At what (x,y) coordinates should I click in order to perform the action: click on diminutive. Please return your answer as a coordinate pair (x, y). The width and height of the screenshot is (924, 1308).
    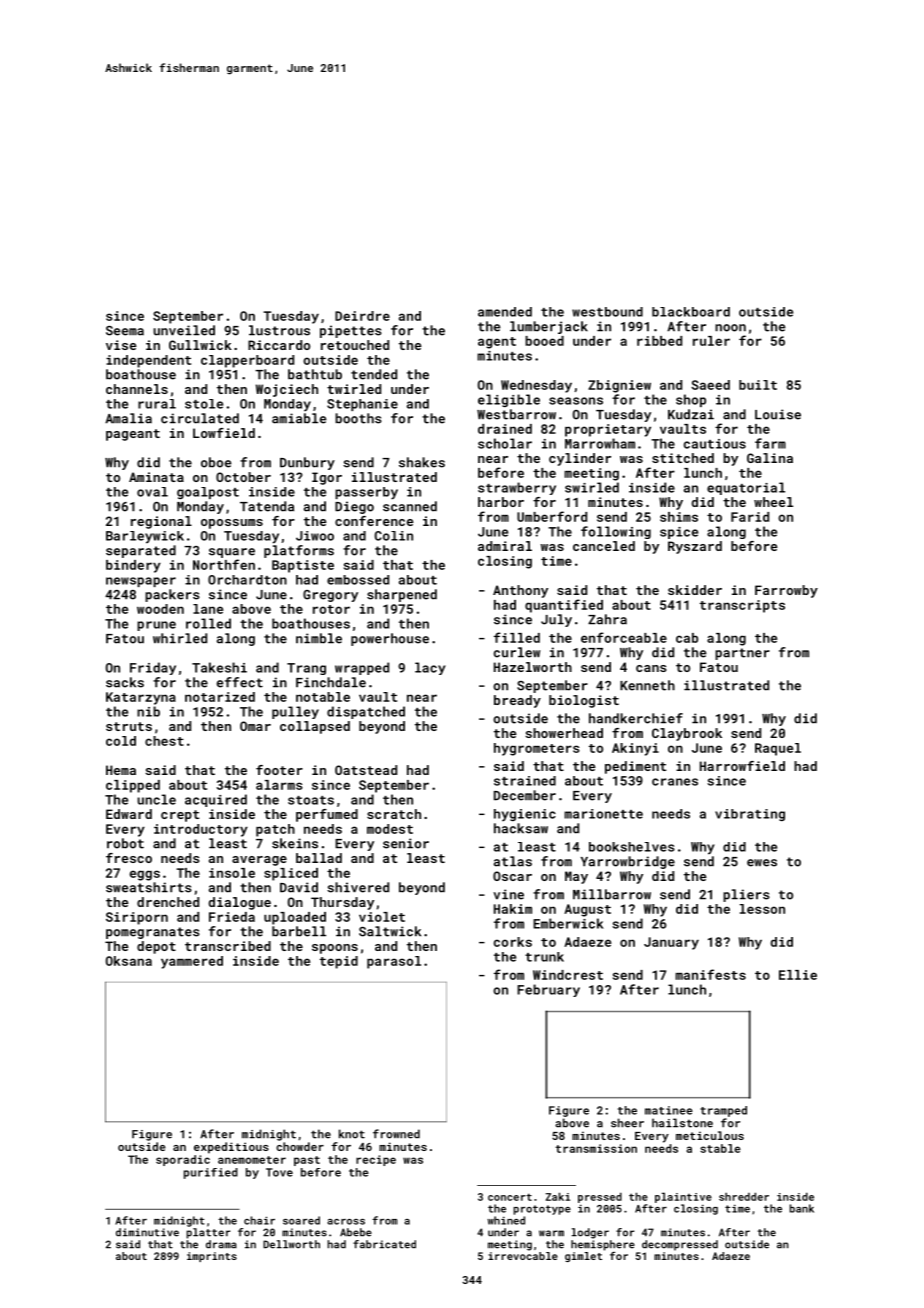
    Looking at the image, I should click on (147, 1232).
